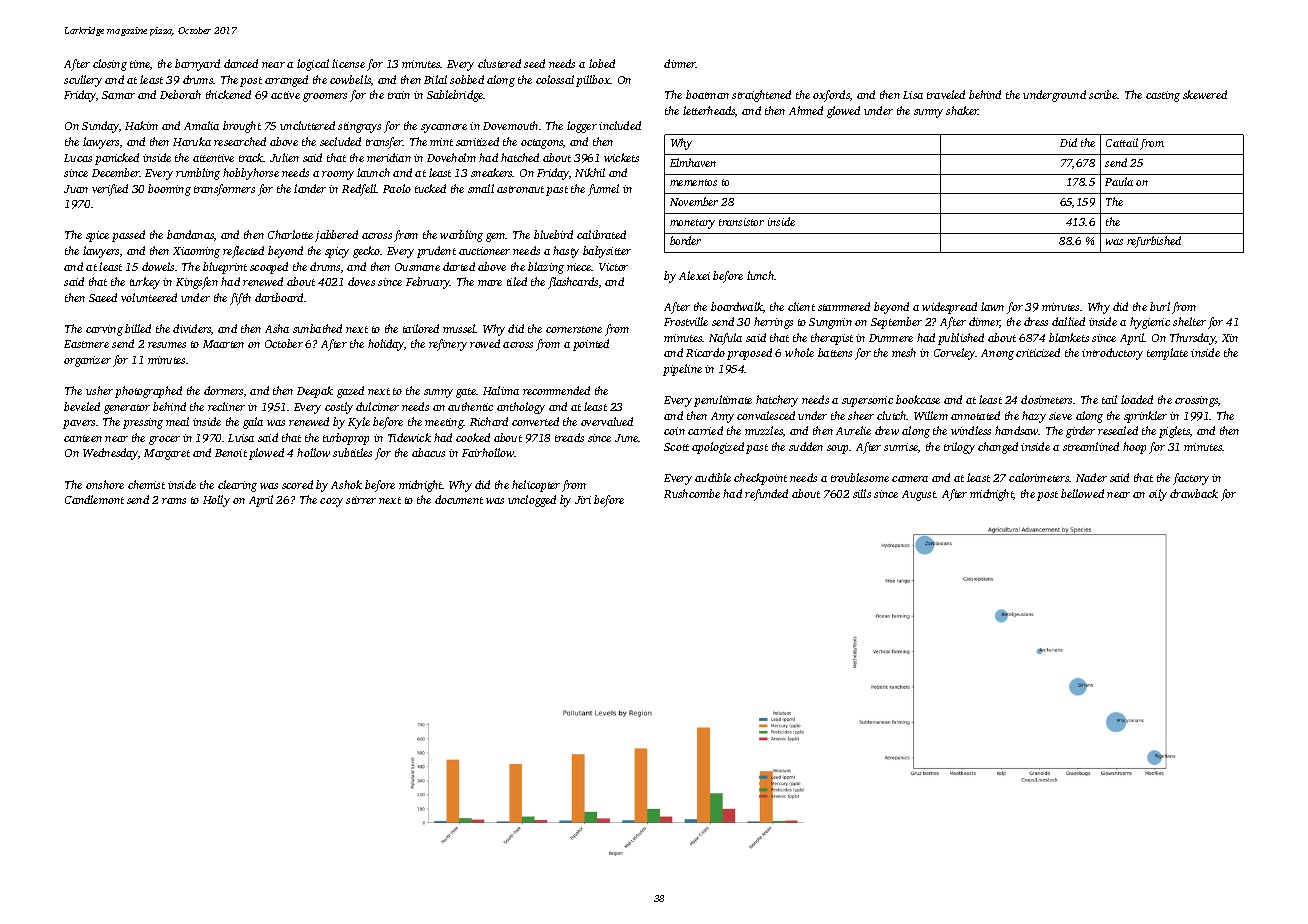 The width and height of the document is (1308, 924). What do you see at coordinates (1154, 242) in the document?
I see `refurbished` at bounding box center [1154, 242].
